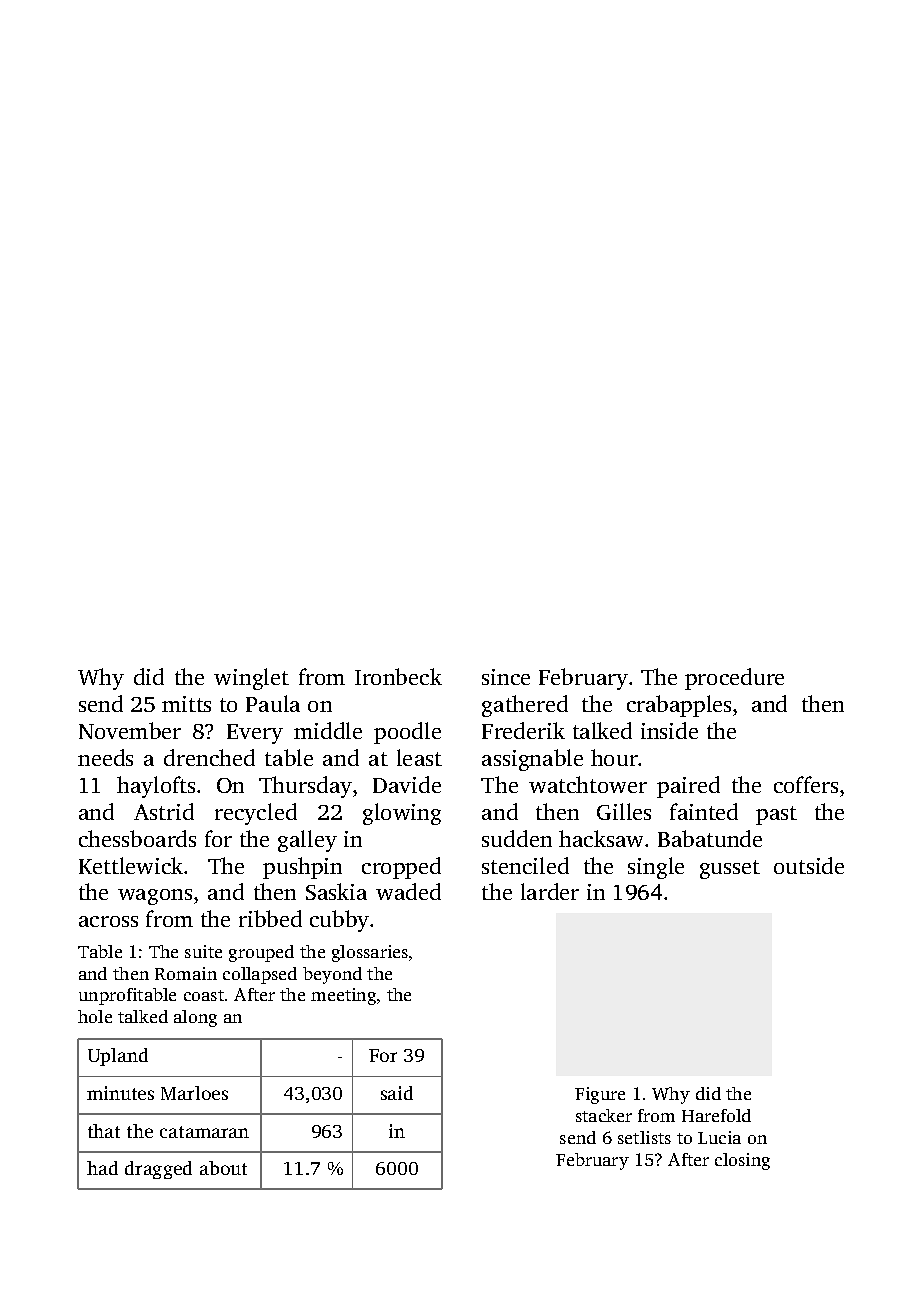 This document has height=1311, width=924. What do you see at coordinates (195, 1018) in the document?
I see `along` at bounding box center [195, 1018].
